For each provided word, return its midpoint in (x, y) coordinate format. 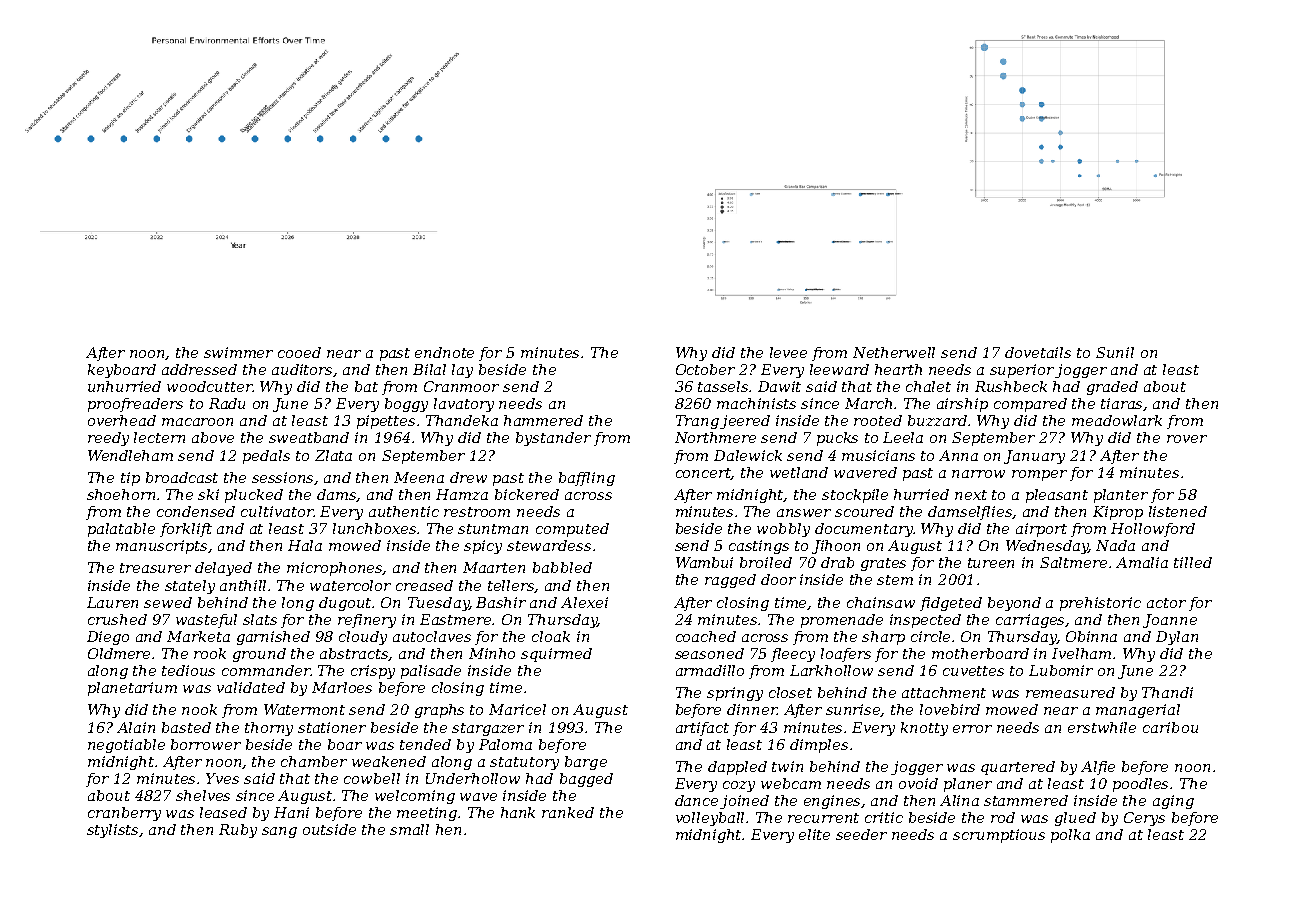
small (409, 829)
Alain (136, 727)
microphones (335, 569)
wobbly (783, 530)
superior (1022, 371)
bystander (553, 439)
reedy (108, 439)
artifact (702, 729)
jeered (745, 422)
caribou (1170, 727)
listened (1178, 511)
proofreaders (135, 405)
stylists (113, 831)
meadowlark (1117, 420)
